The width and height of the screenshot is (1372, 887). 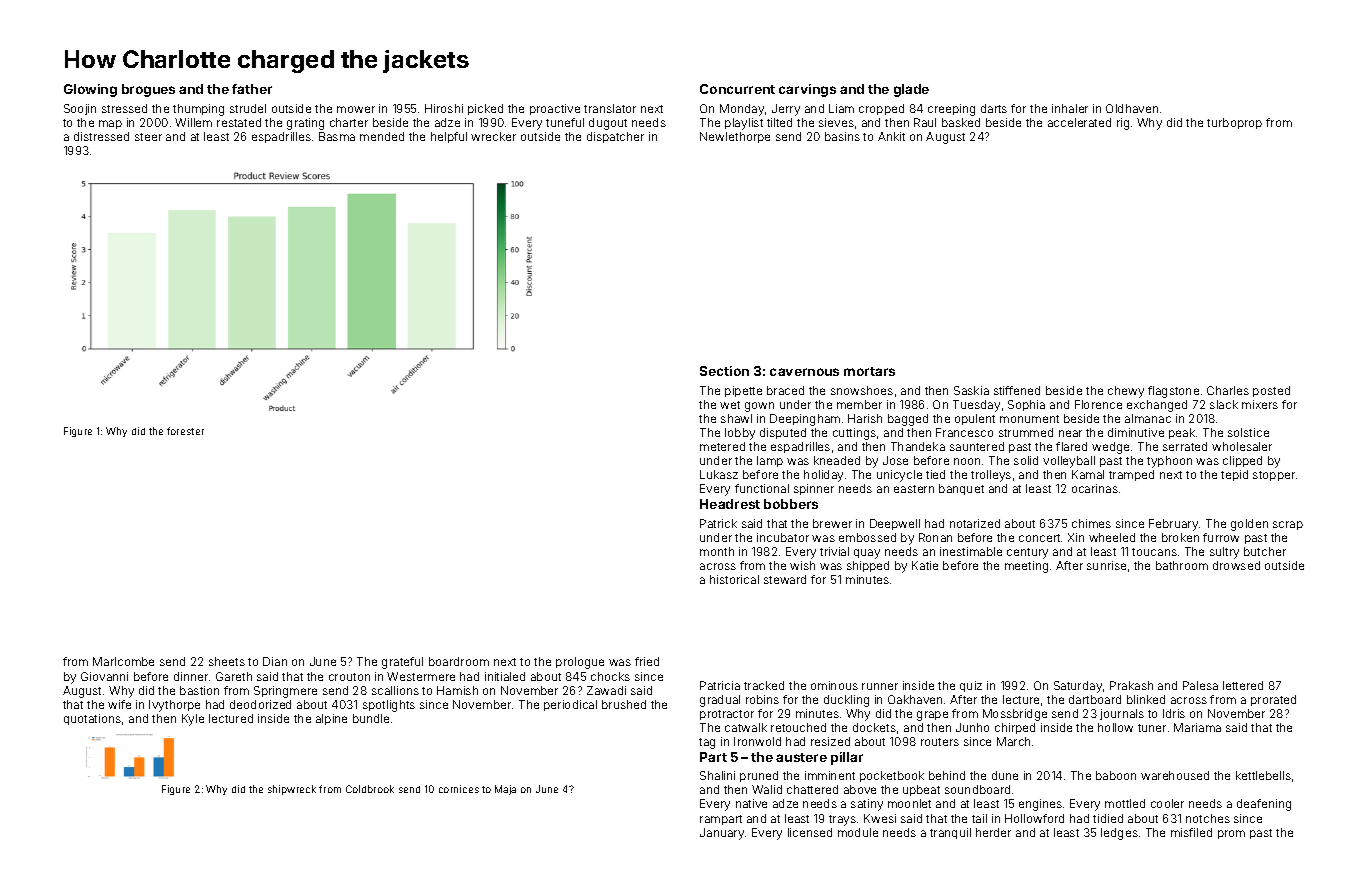 What do you see at coordinates (911, 90) in the screenshot?
I see `glade` at bounding box center [911, 90].
